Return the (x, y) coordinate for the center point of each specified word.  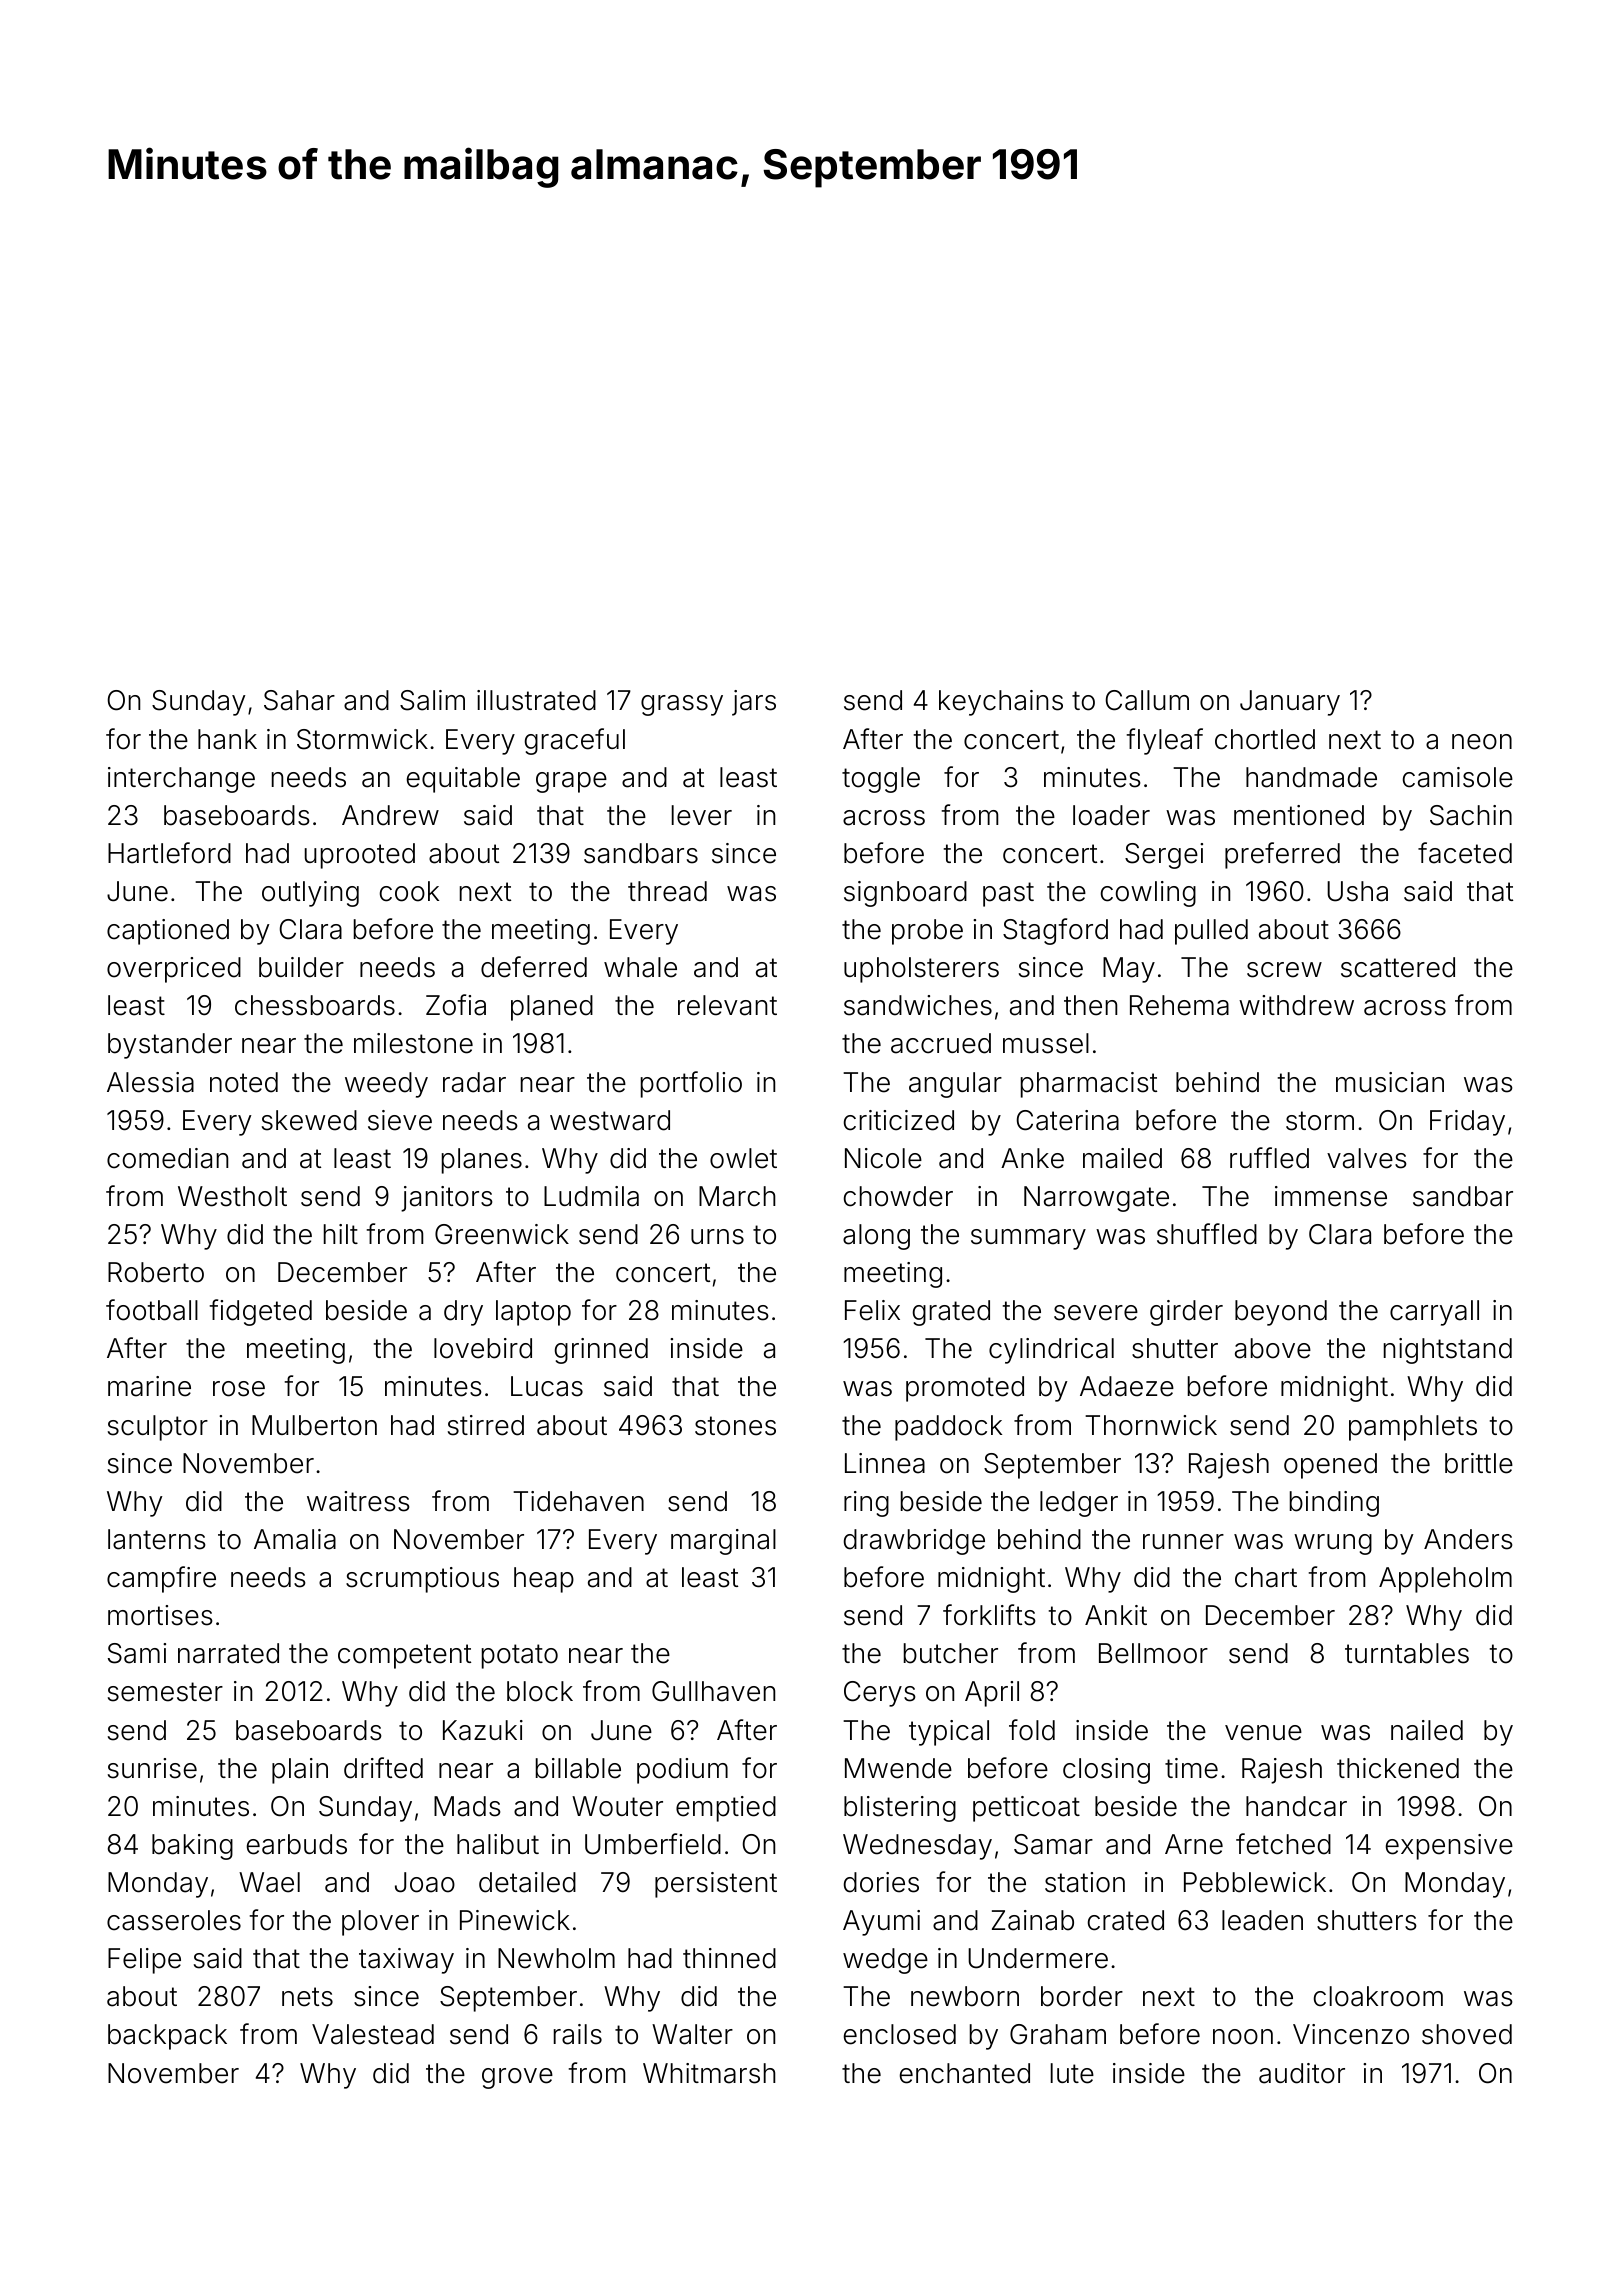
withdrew (1296, 1005)
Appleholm (1445, 1580)
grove (517, 2078)
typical (949, 1733)
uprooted (360, 856)
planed (552, 1008)
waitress (358, 1501)
